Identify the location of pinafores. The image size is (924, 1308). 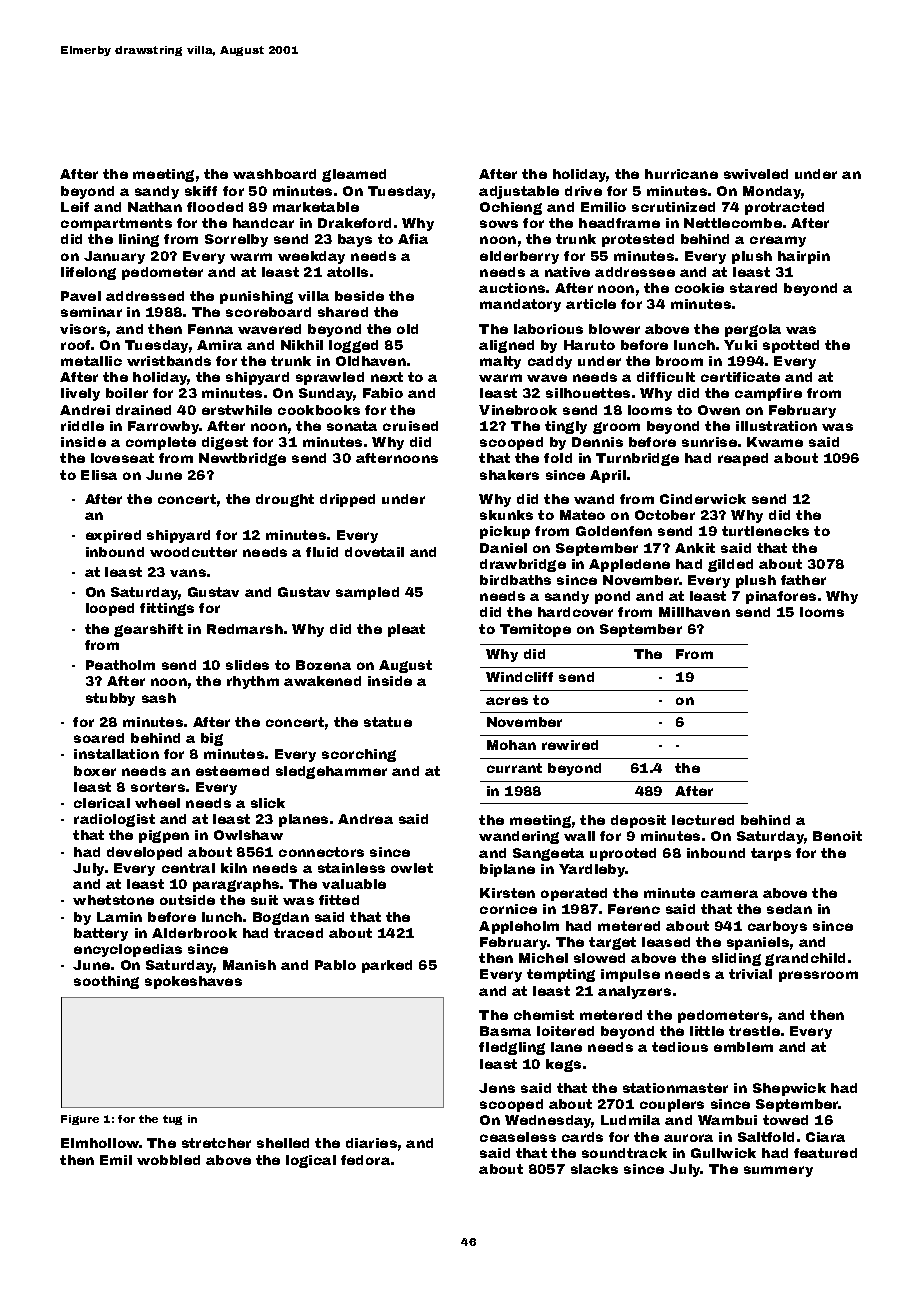
(781, 597).
